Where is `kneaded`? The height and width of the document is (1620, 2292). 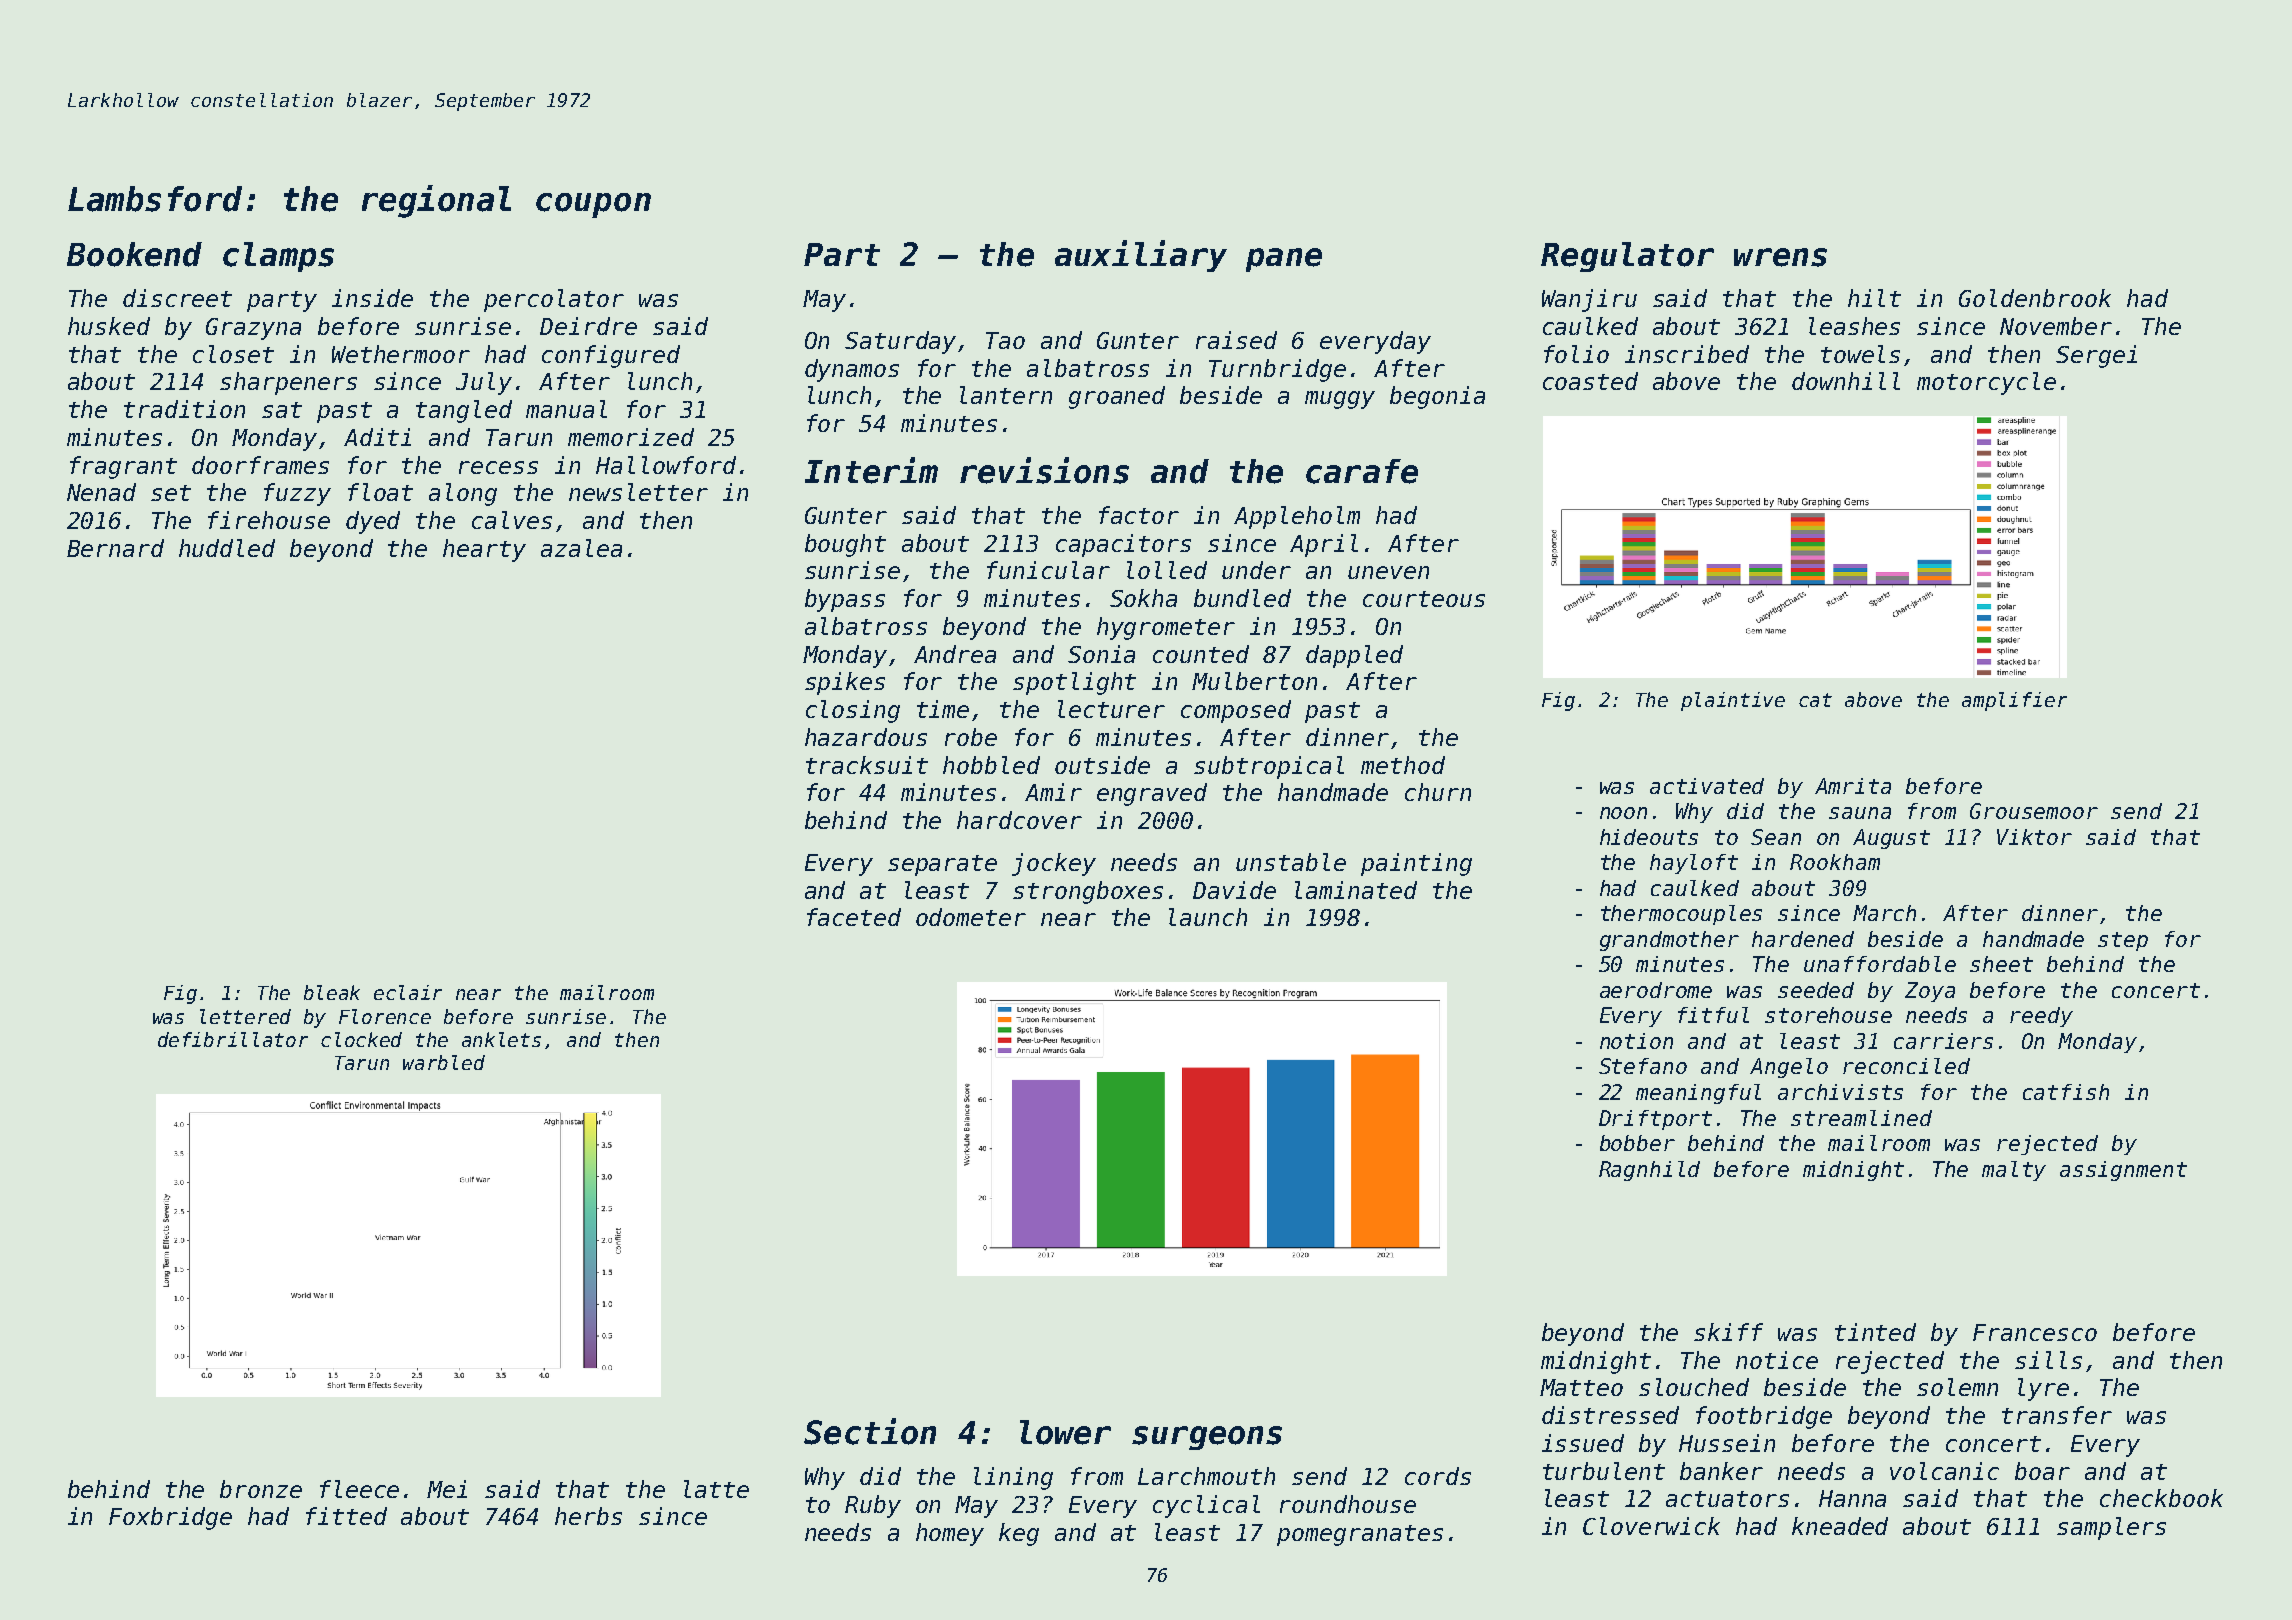 kneaded is located at coordinates (1840, 1526).
